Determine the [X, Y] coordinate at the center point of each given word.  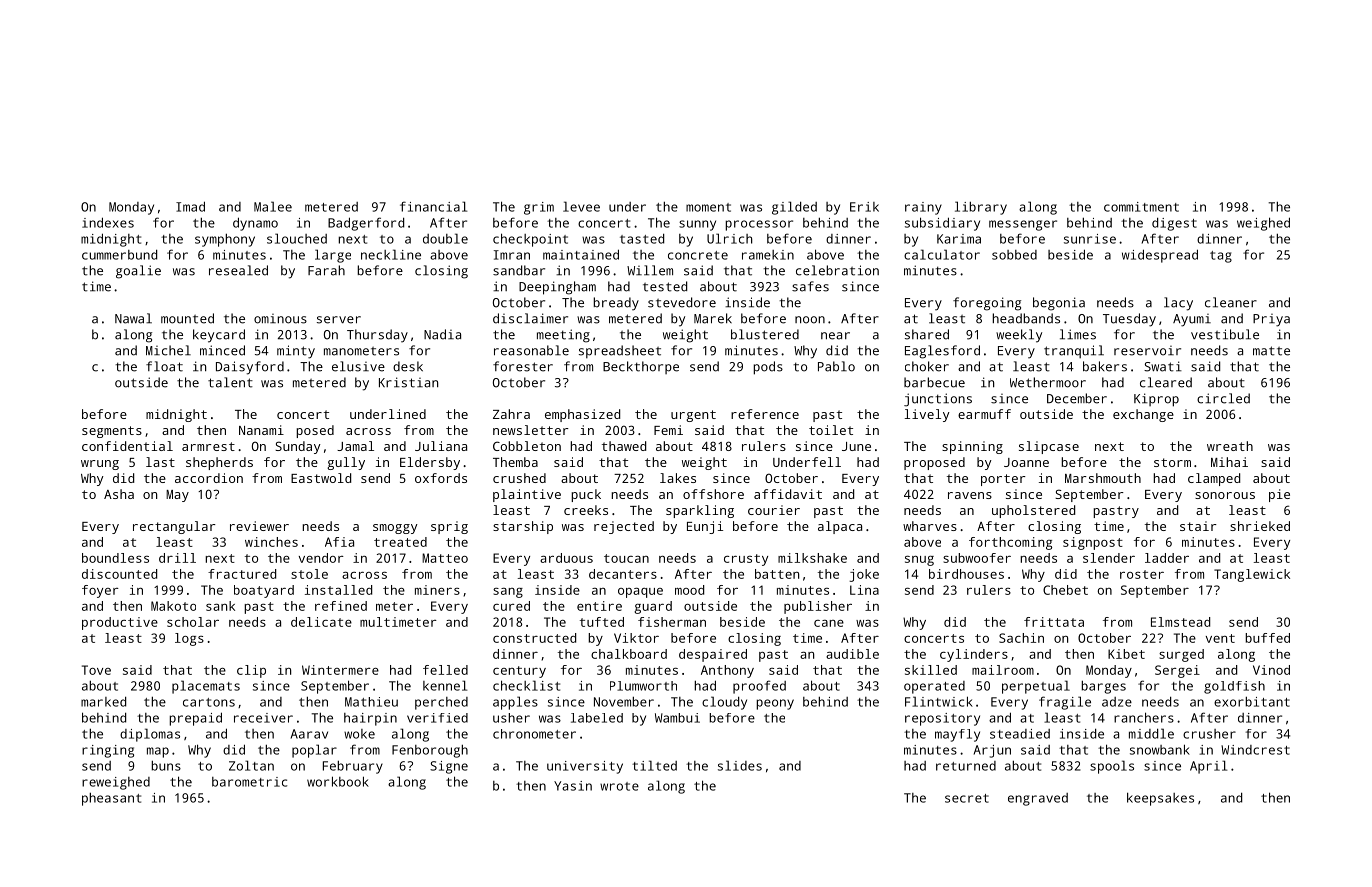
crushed [519, 478]
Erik [864, 207]
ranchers [1144, 717]
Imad [190, 206]
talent [230, 382]
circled [1223, 398]
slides [740, 765]
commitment [1141, 207]
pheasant [111, 799]
